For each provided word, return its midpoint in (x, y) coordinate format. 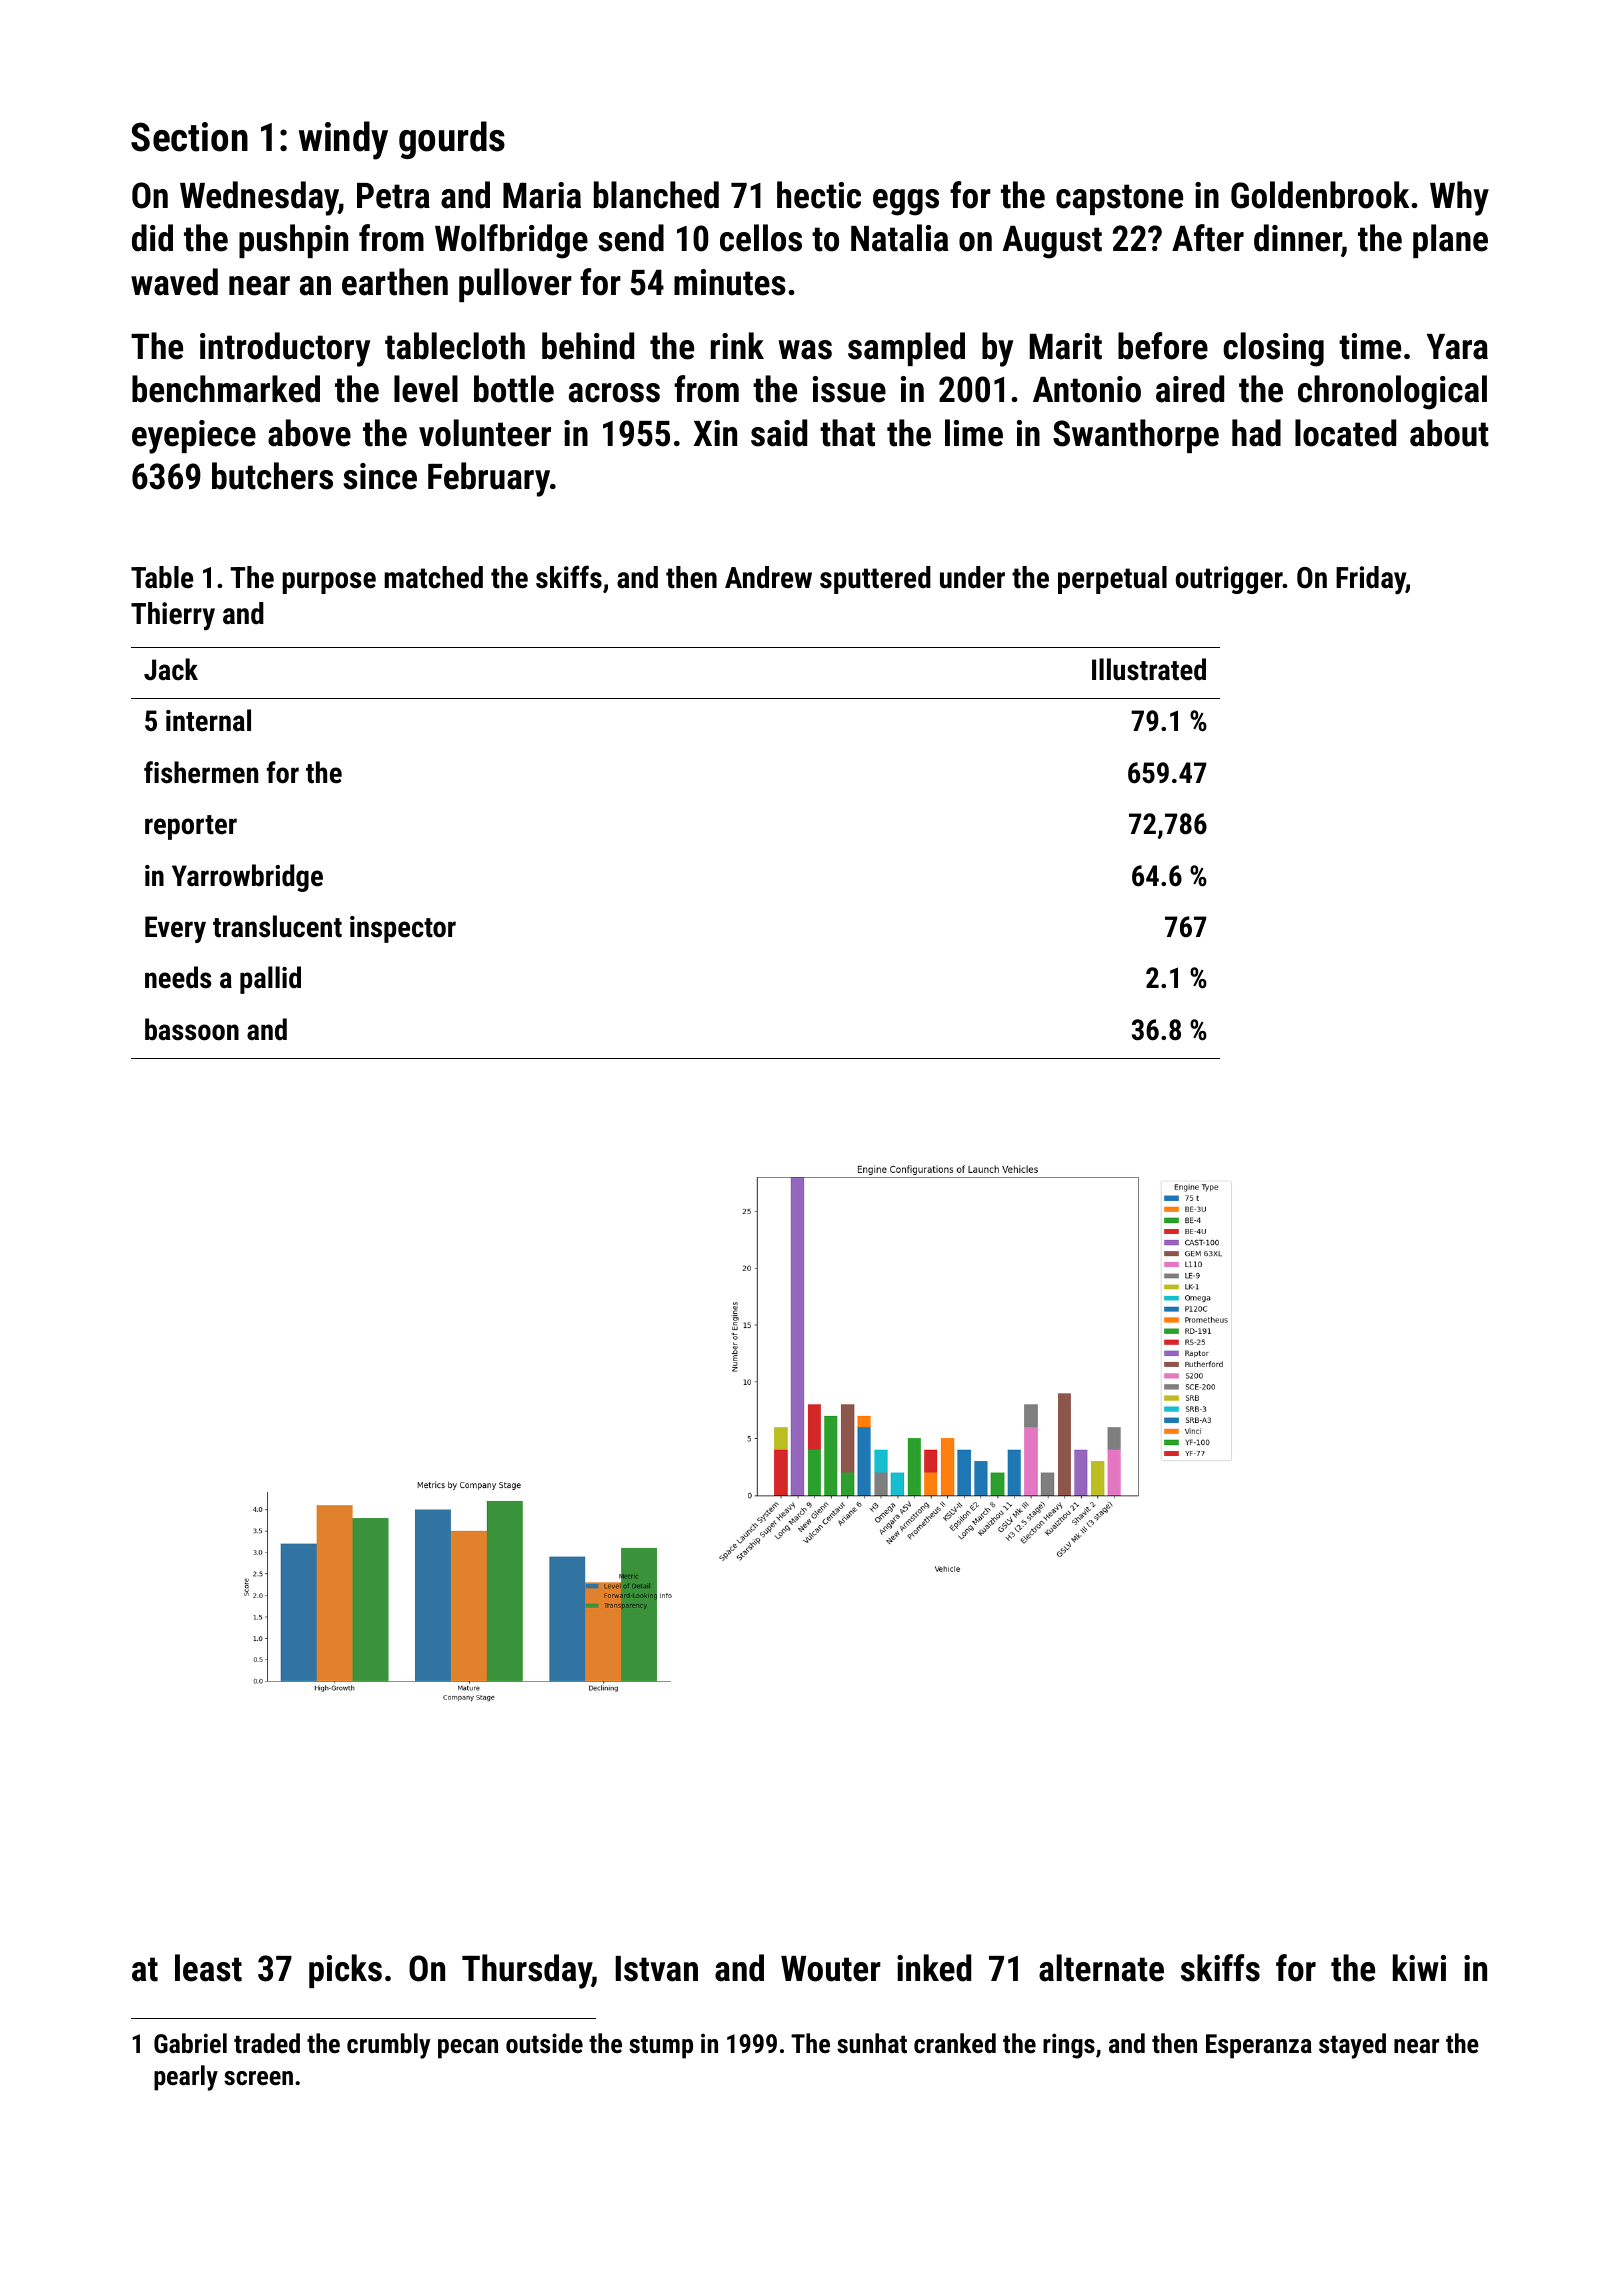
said (779, 433)
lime (974, 433)
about (1449, 433)
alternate (1101, 1968)
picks (345, 1971)
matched (433, 577)
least (208, 1968)
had (1256, 433)
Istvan (657, 1969)
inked (934, 1968)
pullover (515, 285)
